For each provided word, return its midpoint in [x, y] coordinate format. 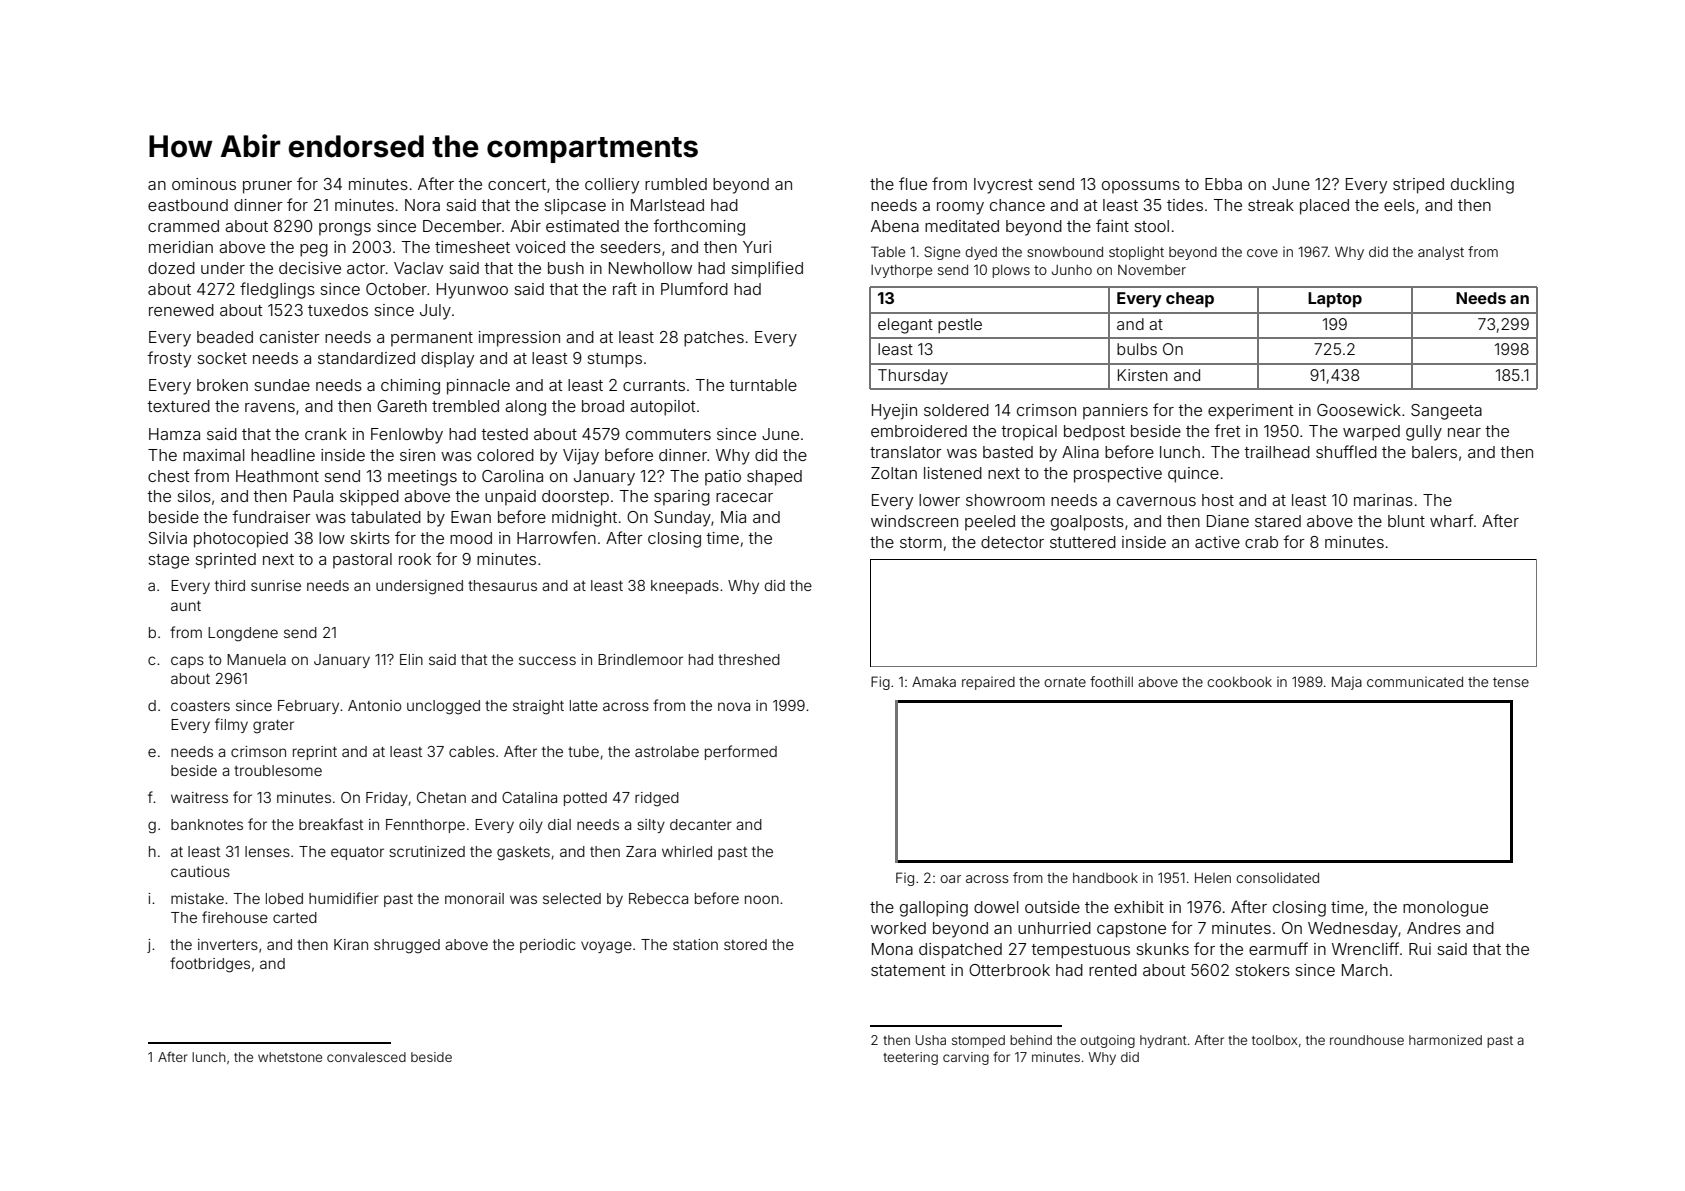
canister [290, 337]
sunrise [276, 585]
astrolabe [667, 751]
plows [1011, 271]
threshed [749, 659]
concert [517, 184]
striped [1418, 186]
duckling [1482, 186]
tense [1511, 682]
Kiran [351, 944]
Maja [1347, 683]
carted [295, 917]
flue [913, 183]
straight [538, 707]
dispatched [960, 951]
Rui [1420, 949]
